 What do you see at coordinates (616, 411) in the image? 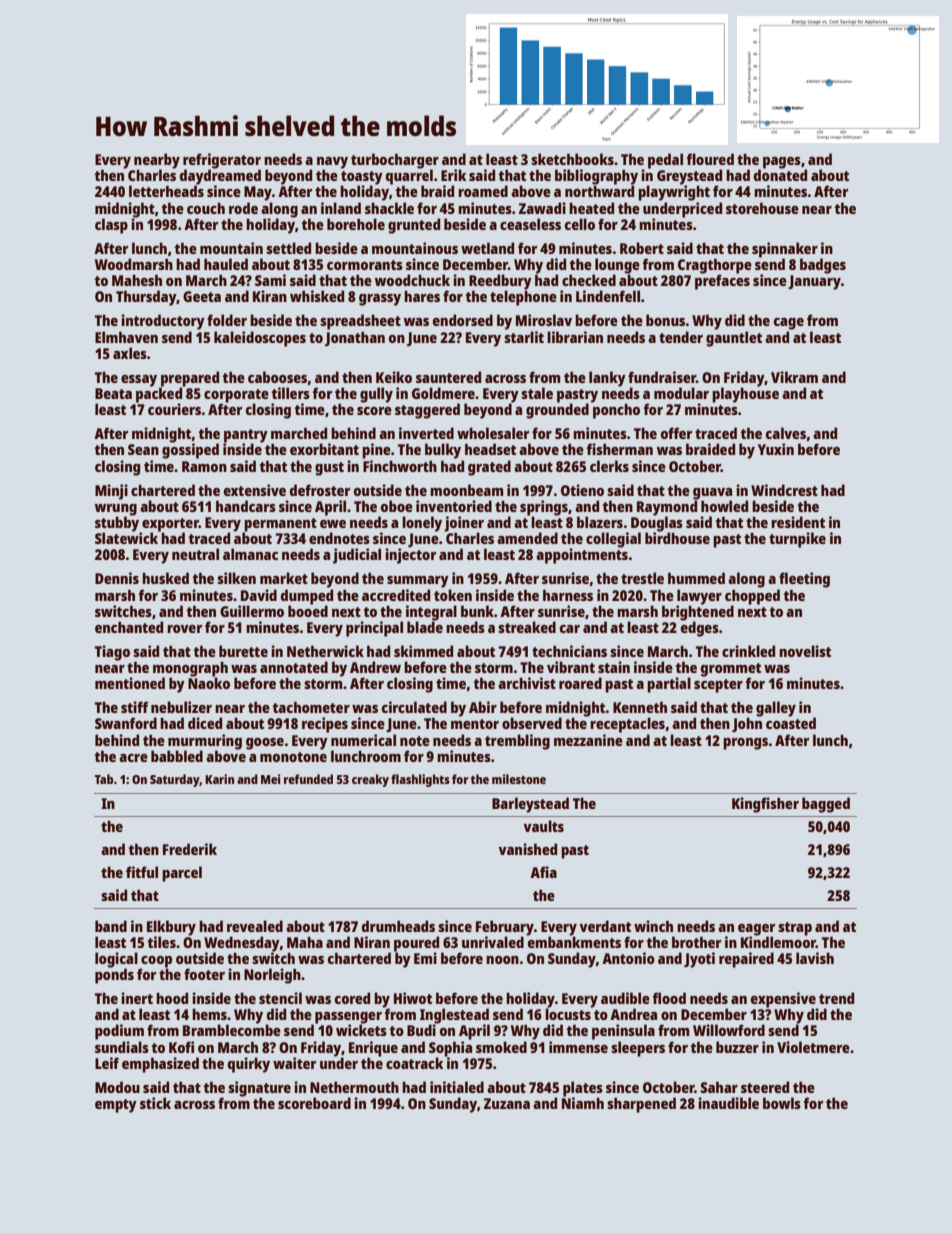
I see `poncho` at bounding box center [616, 411].
